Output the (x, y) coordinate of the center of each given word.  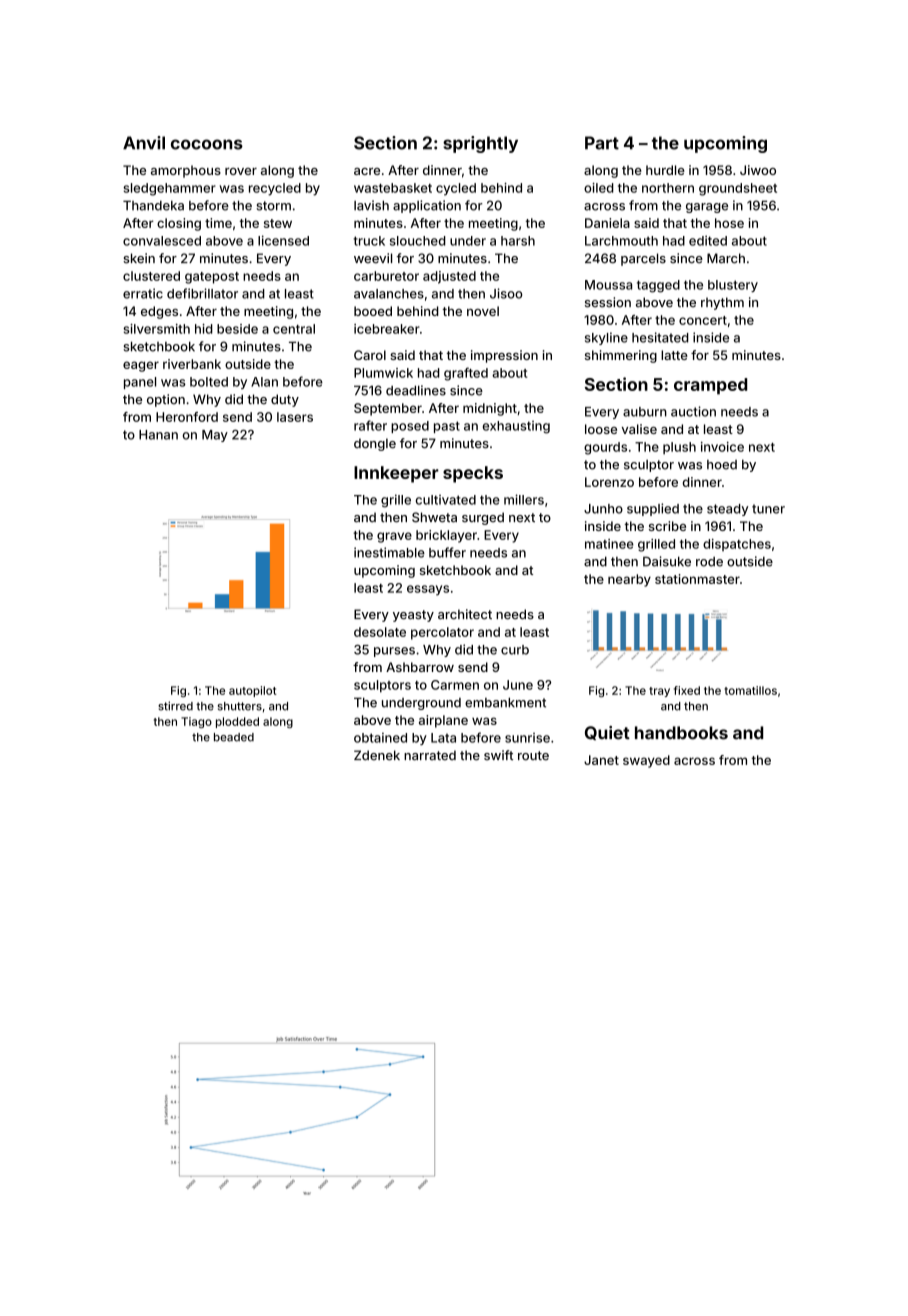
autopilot (253, 691)
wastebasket (393, 188)
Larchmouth (621, 241)
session (608, 302)
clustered (151, 276)
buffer (447, 552)
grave (394, 537)
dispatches (737, 545)
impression (504, 356)
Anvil (144, 143)
